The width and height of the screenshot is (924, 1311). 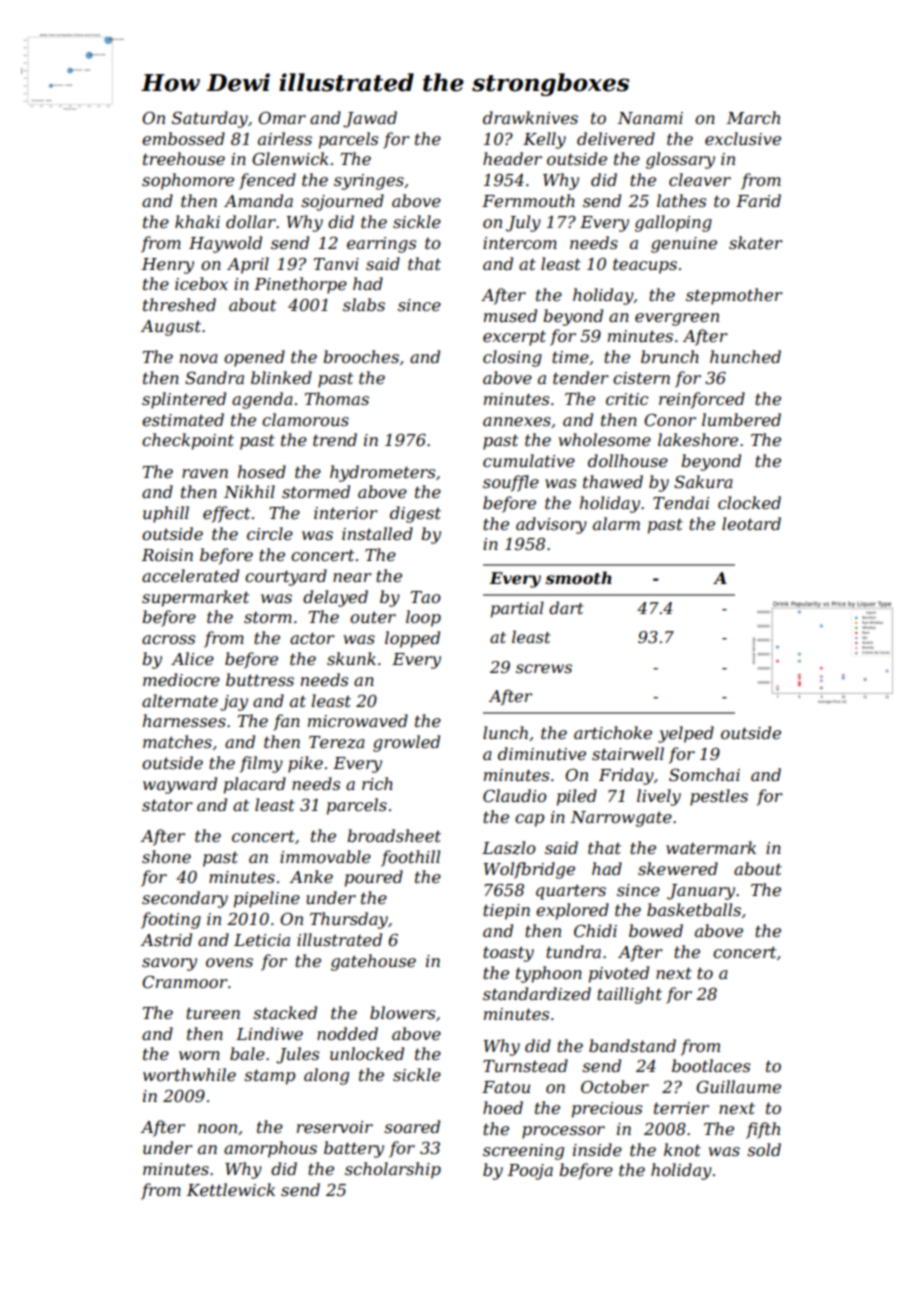 I want to click on digest, so click(x=415, y=514).
